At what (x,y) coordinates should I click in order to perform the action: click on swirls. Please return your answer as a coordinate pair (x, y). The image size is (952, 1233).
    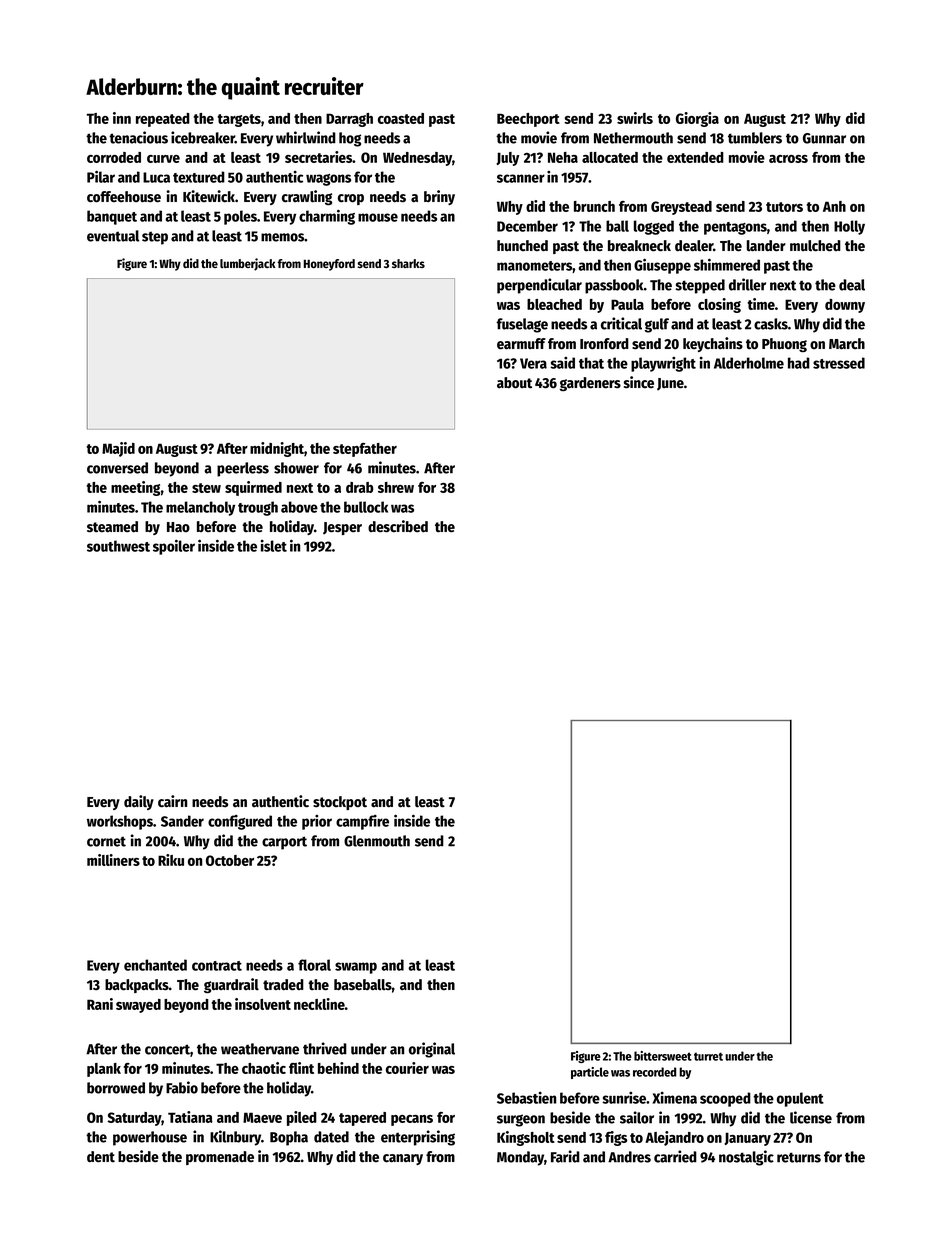
    Looking at the image, I should click on (635, 118).
